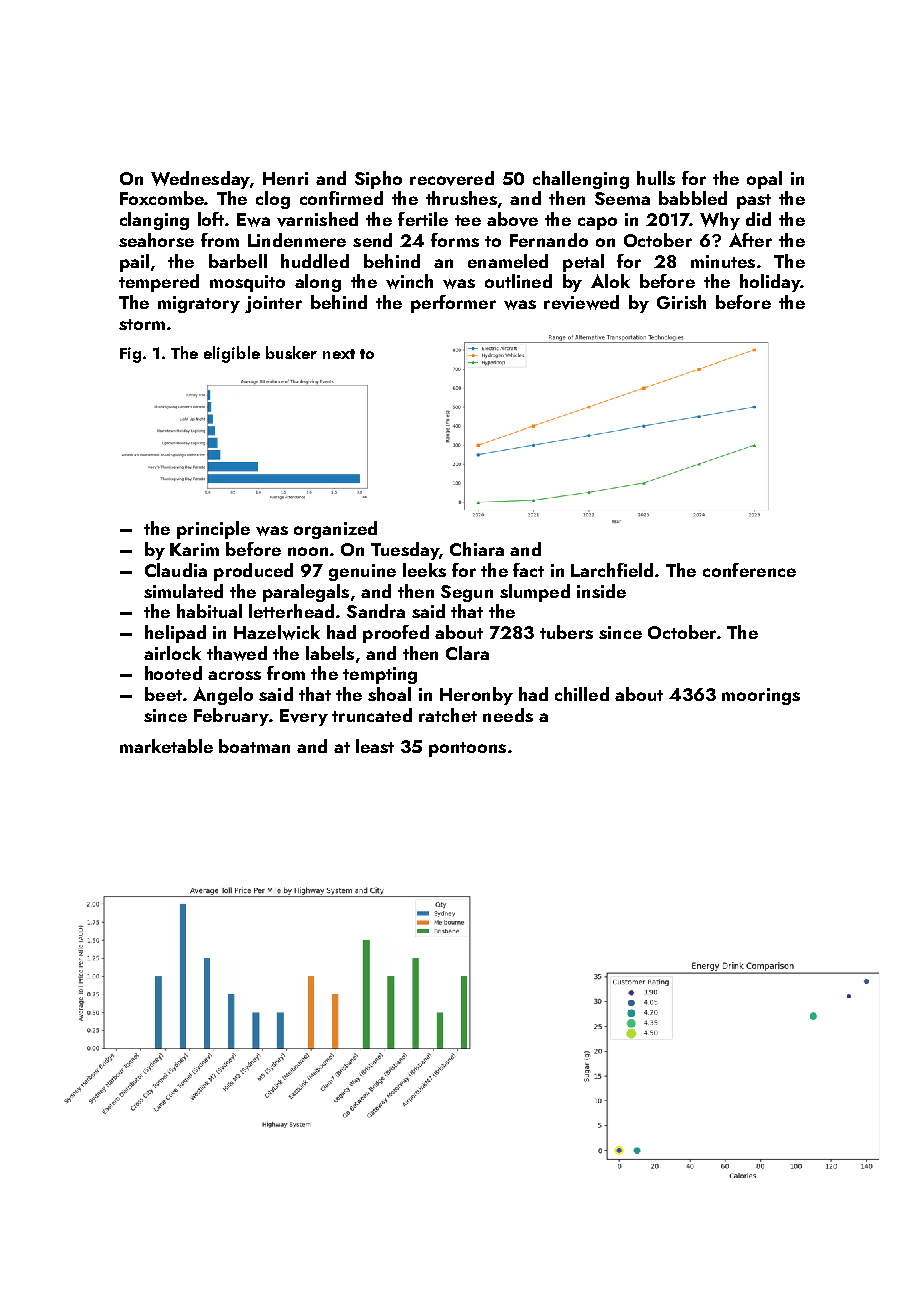  What do you see at coordinates (453, 304) in the screenshot?
I see `performer` at bounding box center [453, 304].
